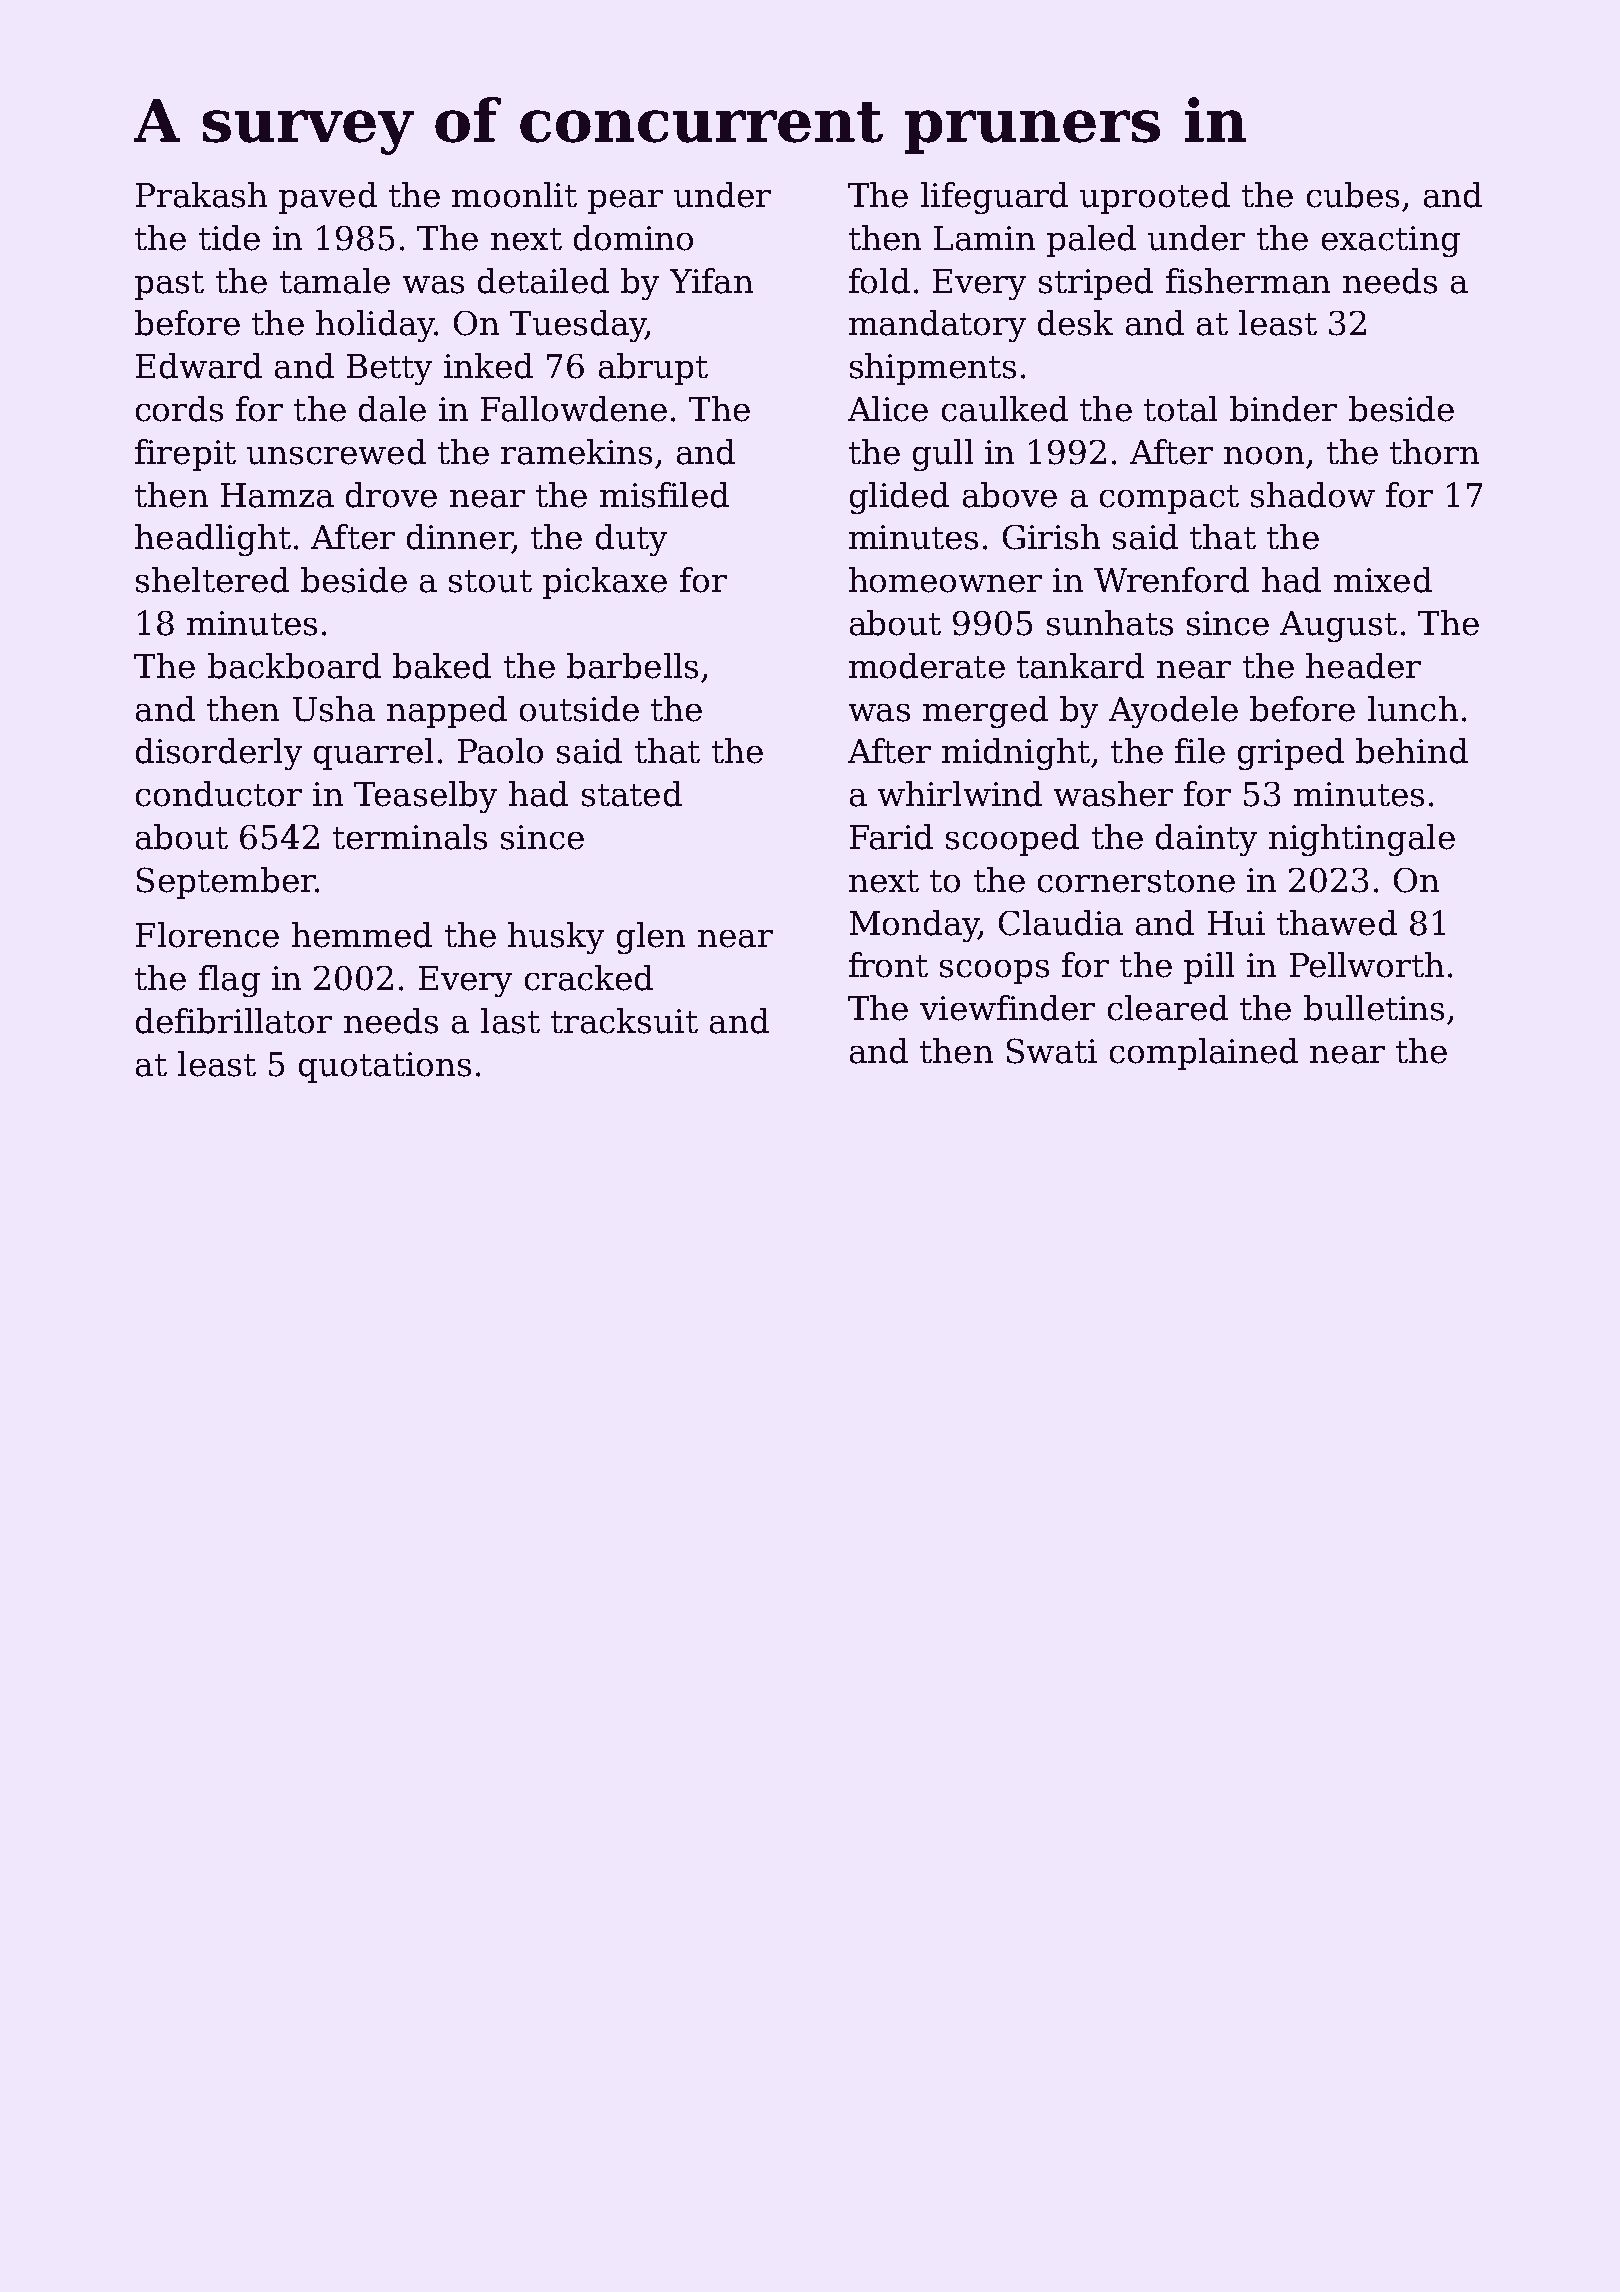 The image size is (1620, 2292). Describe the element at coordinates (1136, 881) in the image. I see `cornerstone` at that location.
